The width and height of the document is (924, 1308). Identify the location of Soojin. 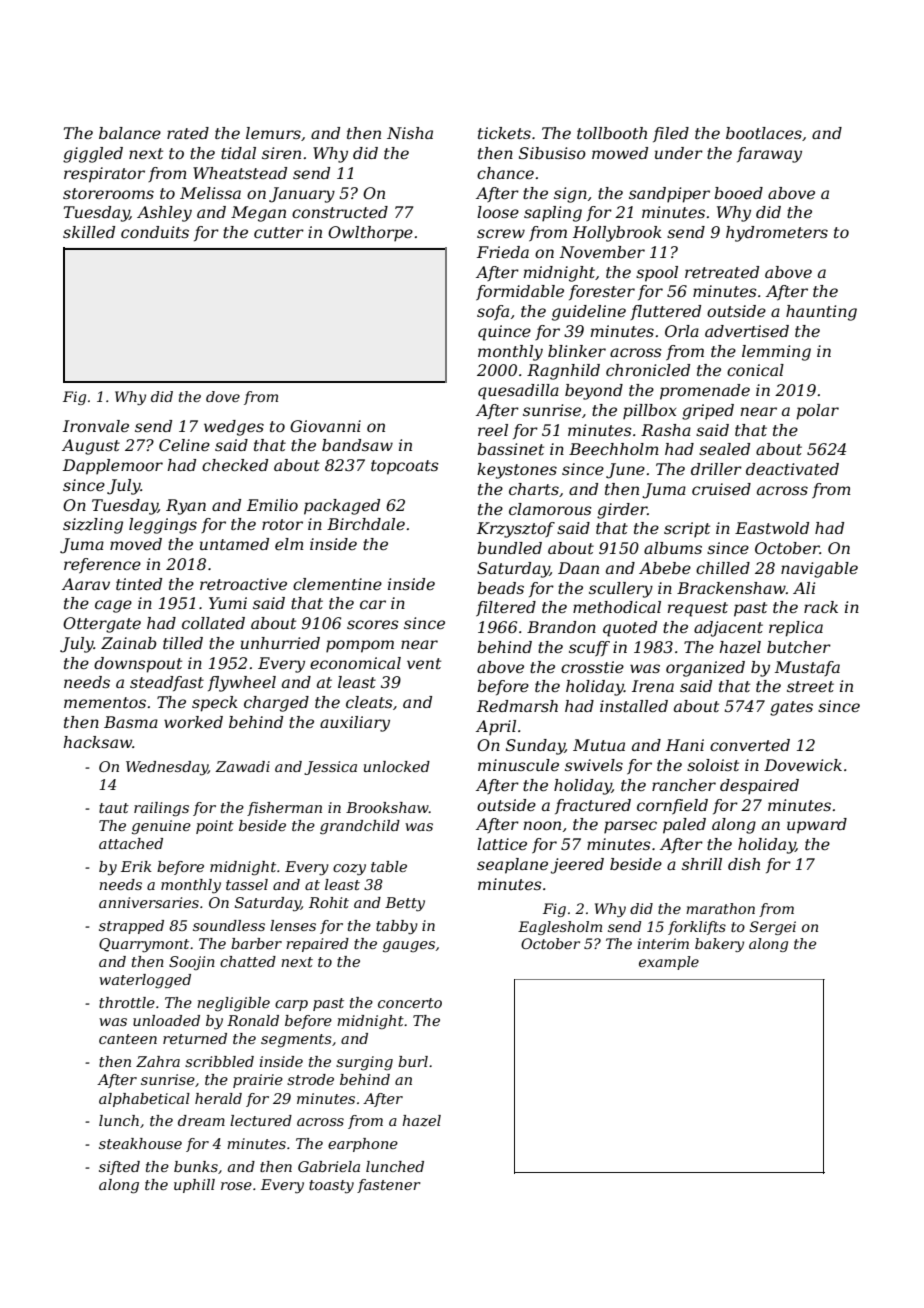
(192, 963).
